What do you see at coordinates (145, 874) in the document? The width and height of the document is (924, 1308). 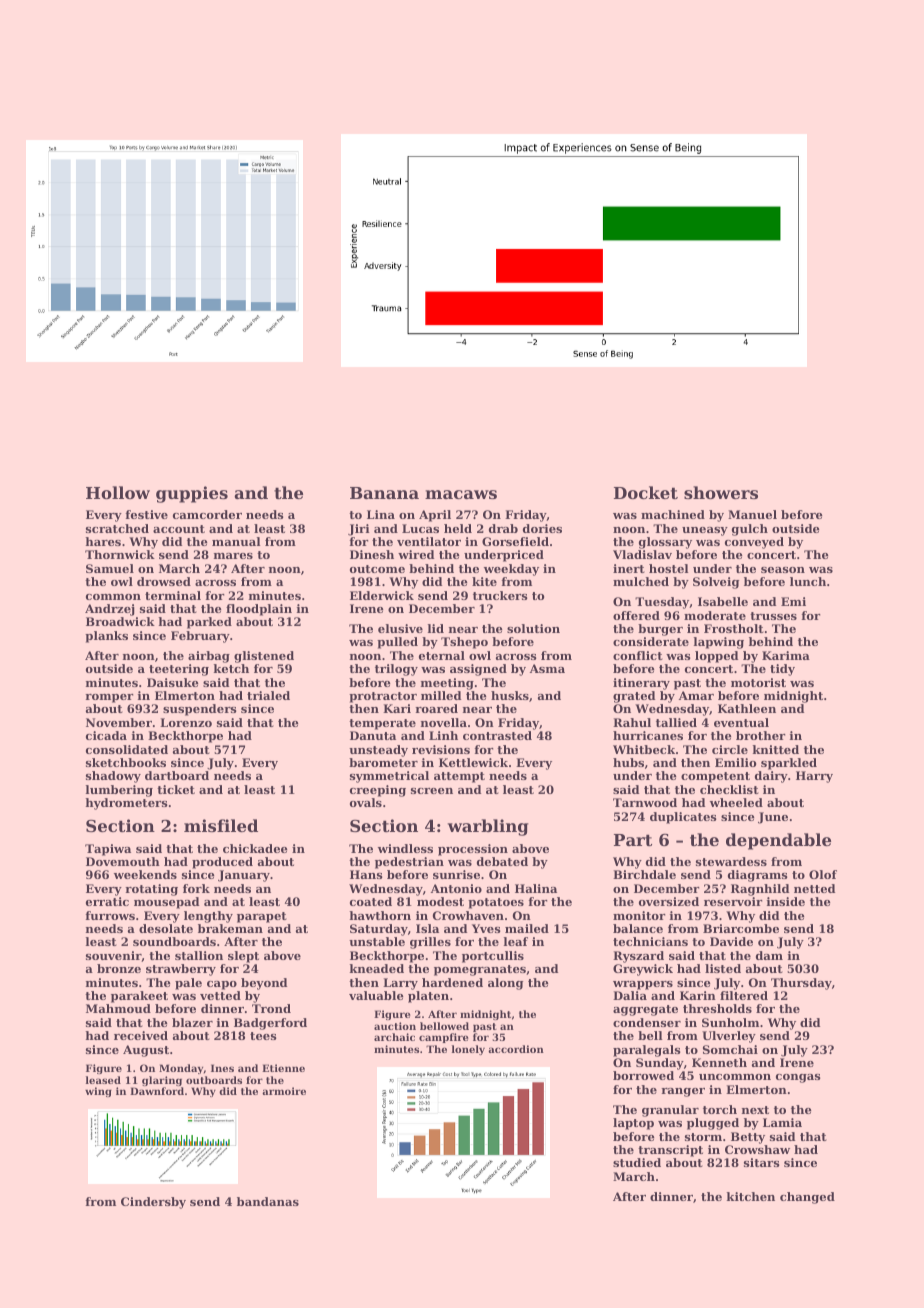 I see `weekends` at bounding box center [145, 874].
